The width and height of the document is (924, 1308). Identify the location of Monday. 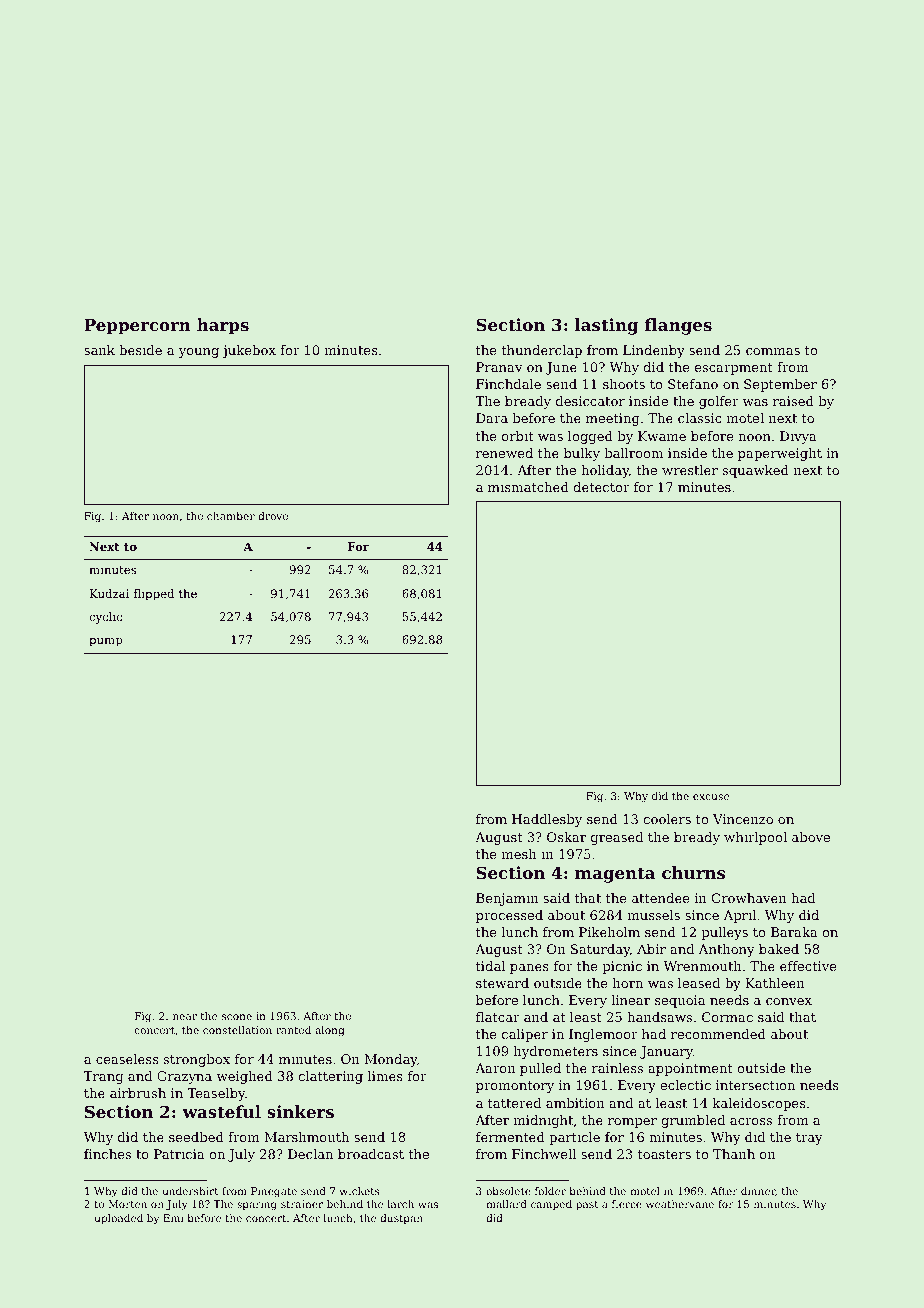
(391, 1060).
